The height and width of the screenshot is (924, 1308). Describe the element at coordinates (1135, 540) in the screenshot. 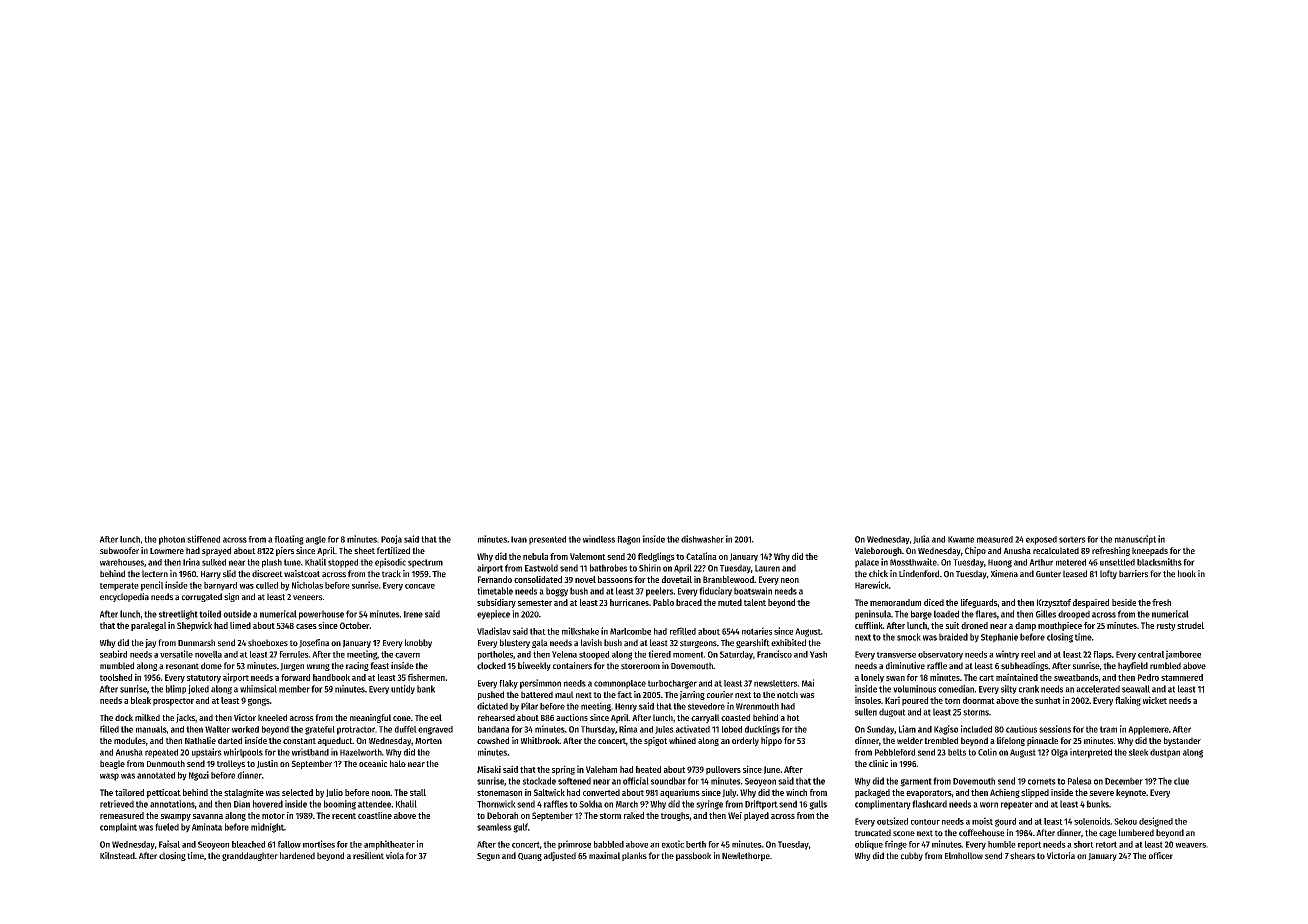

I see `manuscript` at that location.
